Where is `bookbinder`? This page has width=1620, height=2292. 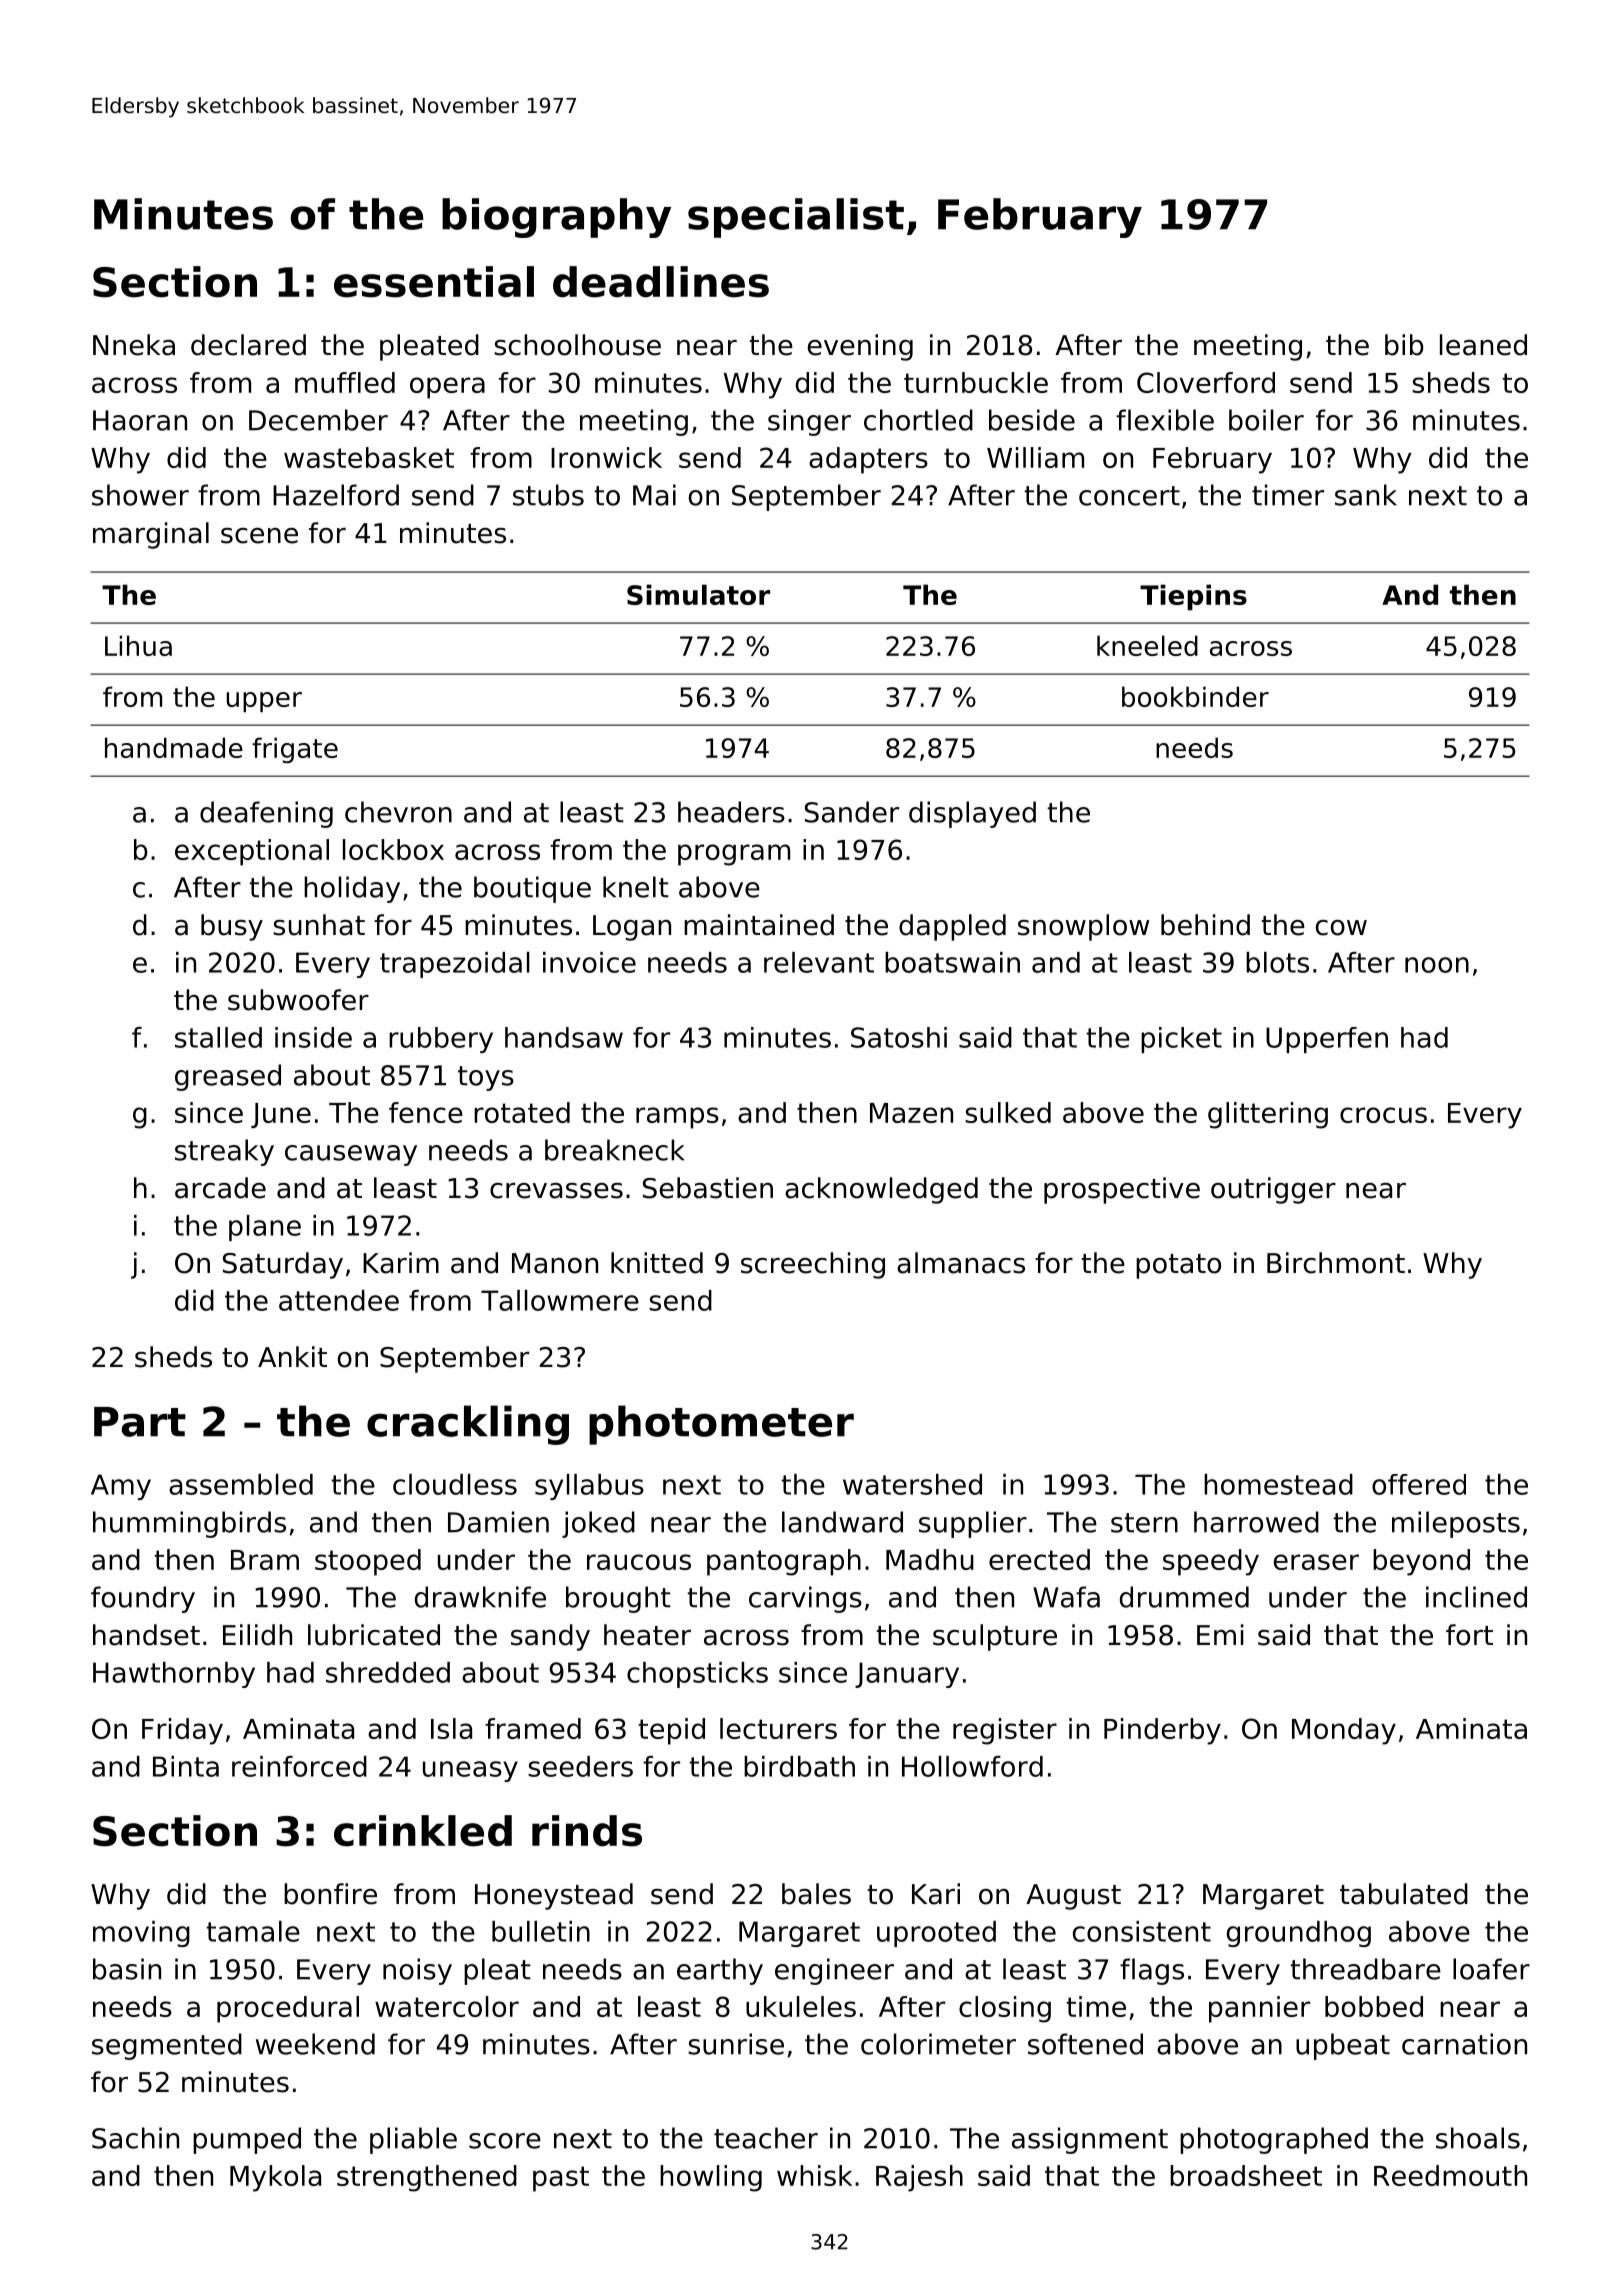
bookbinder is located at coordinates (1195, 696).
